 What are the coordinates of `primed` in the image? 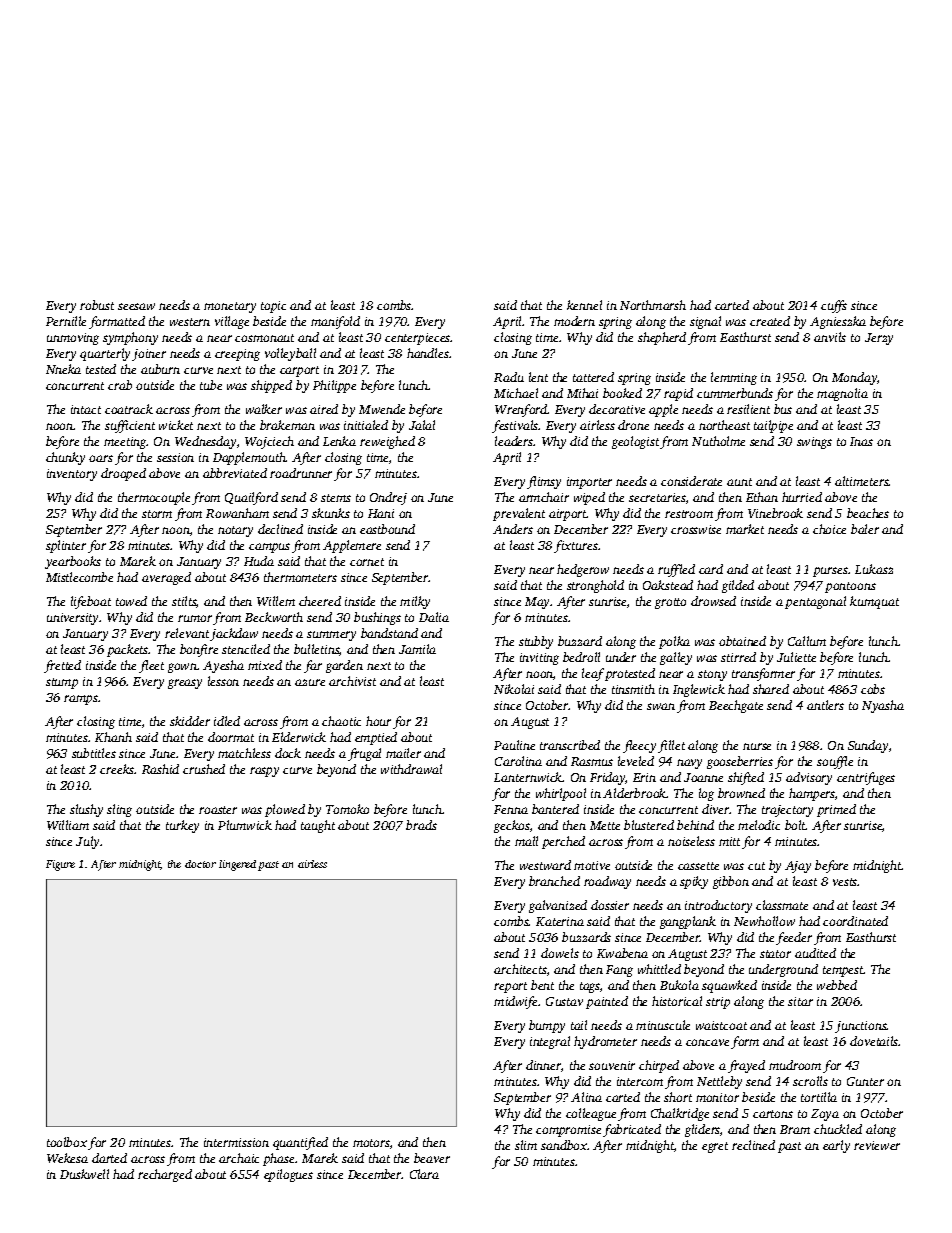 It's located at (836, 810).
